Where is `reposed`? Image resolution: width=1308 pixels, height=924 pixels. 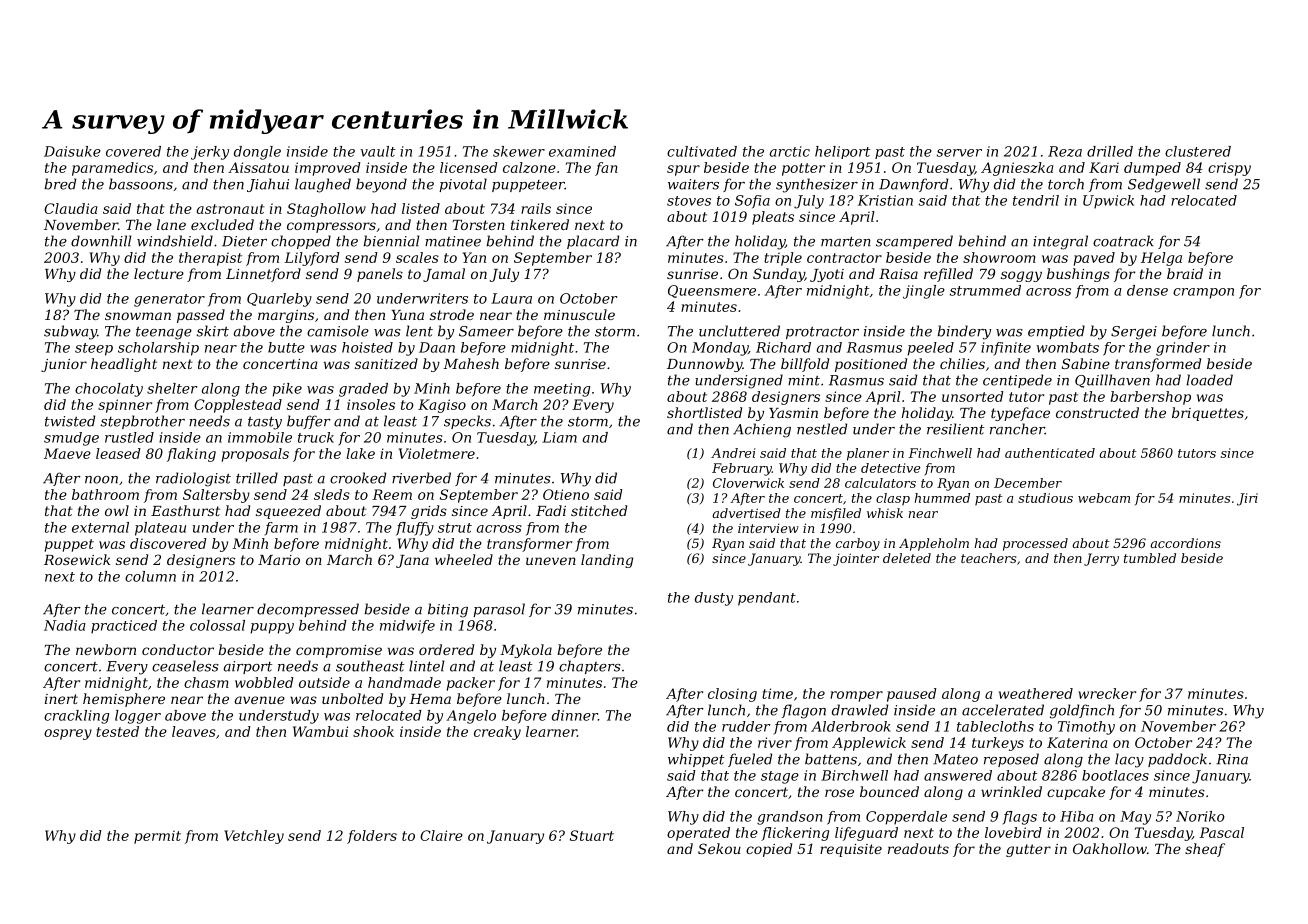 reposed is located at coordinates (1011, 760).
